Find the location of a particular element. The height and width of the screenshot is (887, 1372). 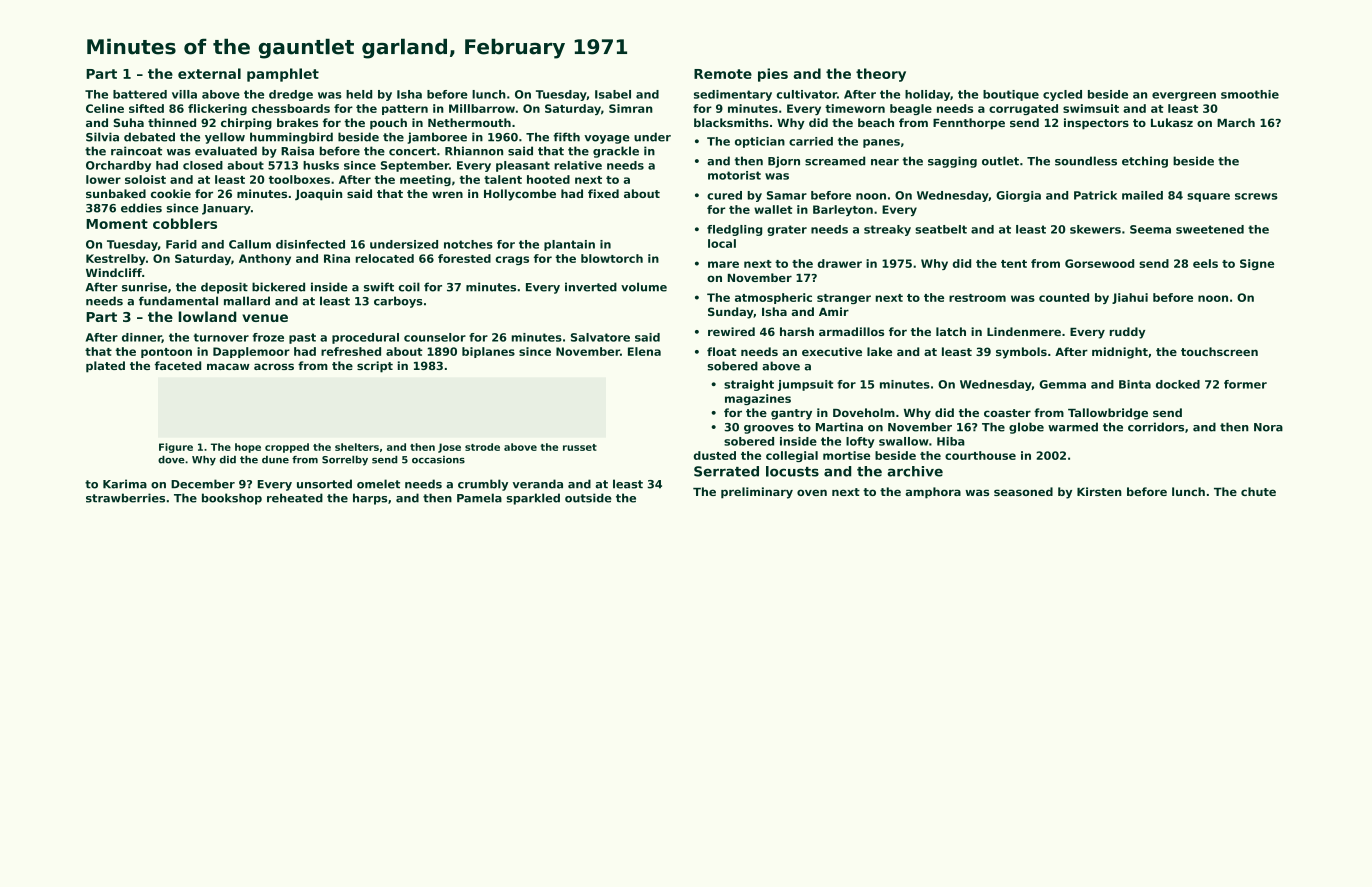

blacksmiths is located at coordinates (731, 122).
